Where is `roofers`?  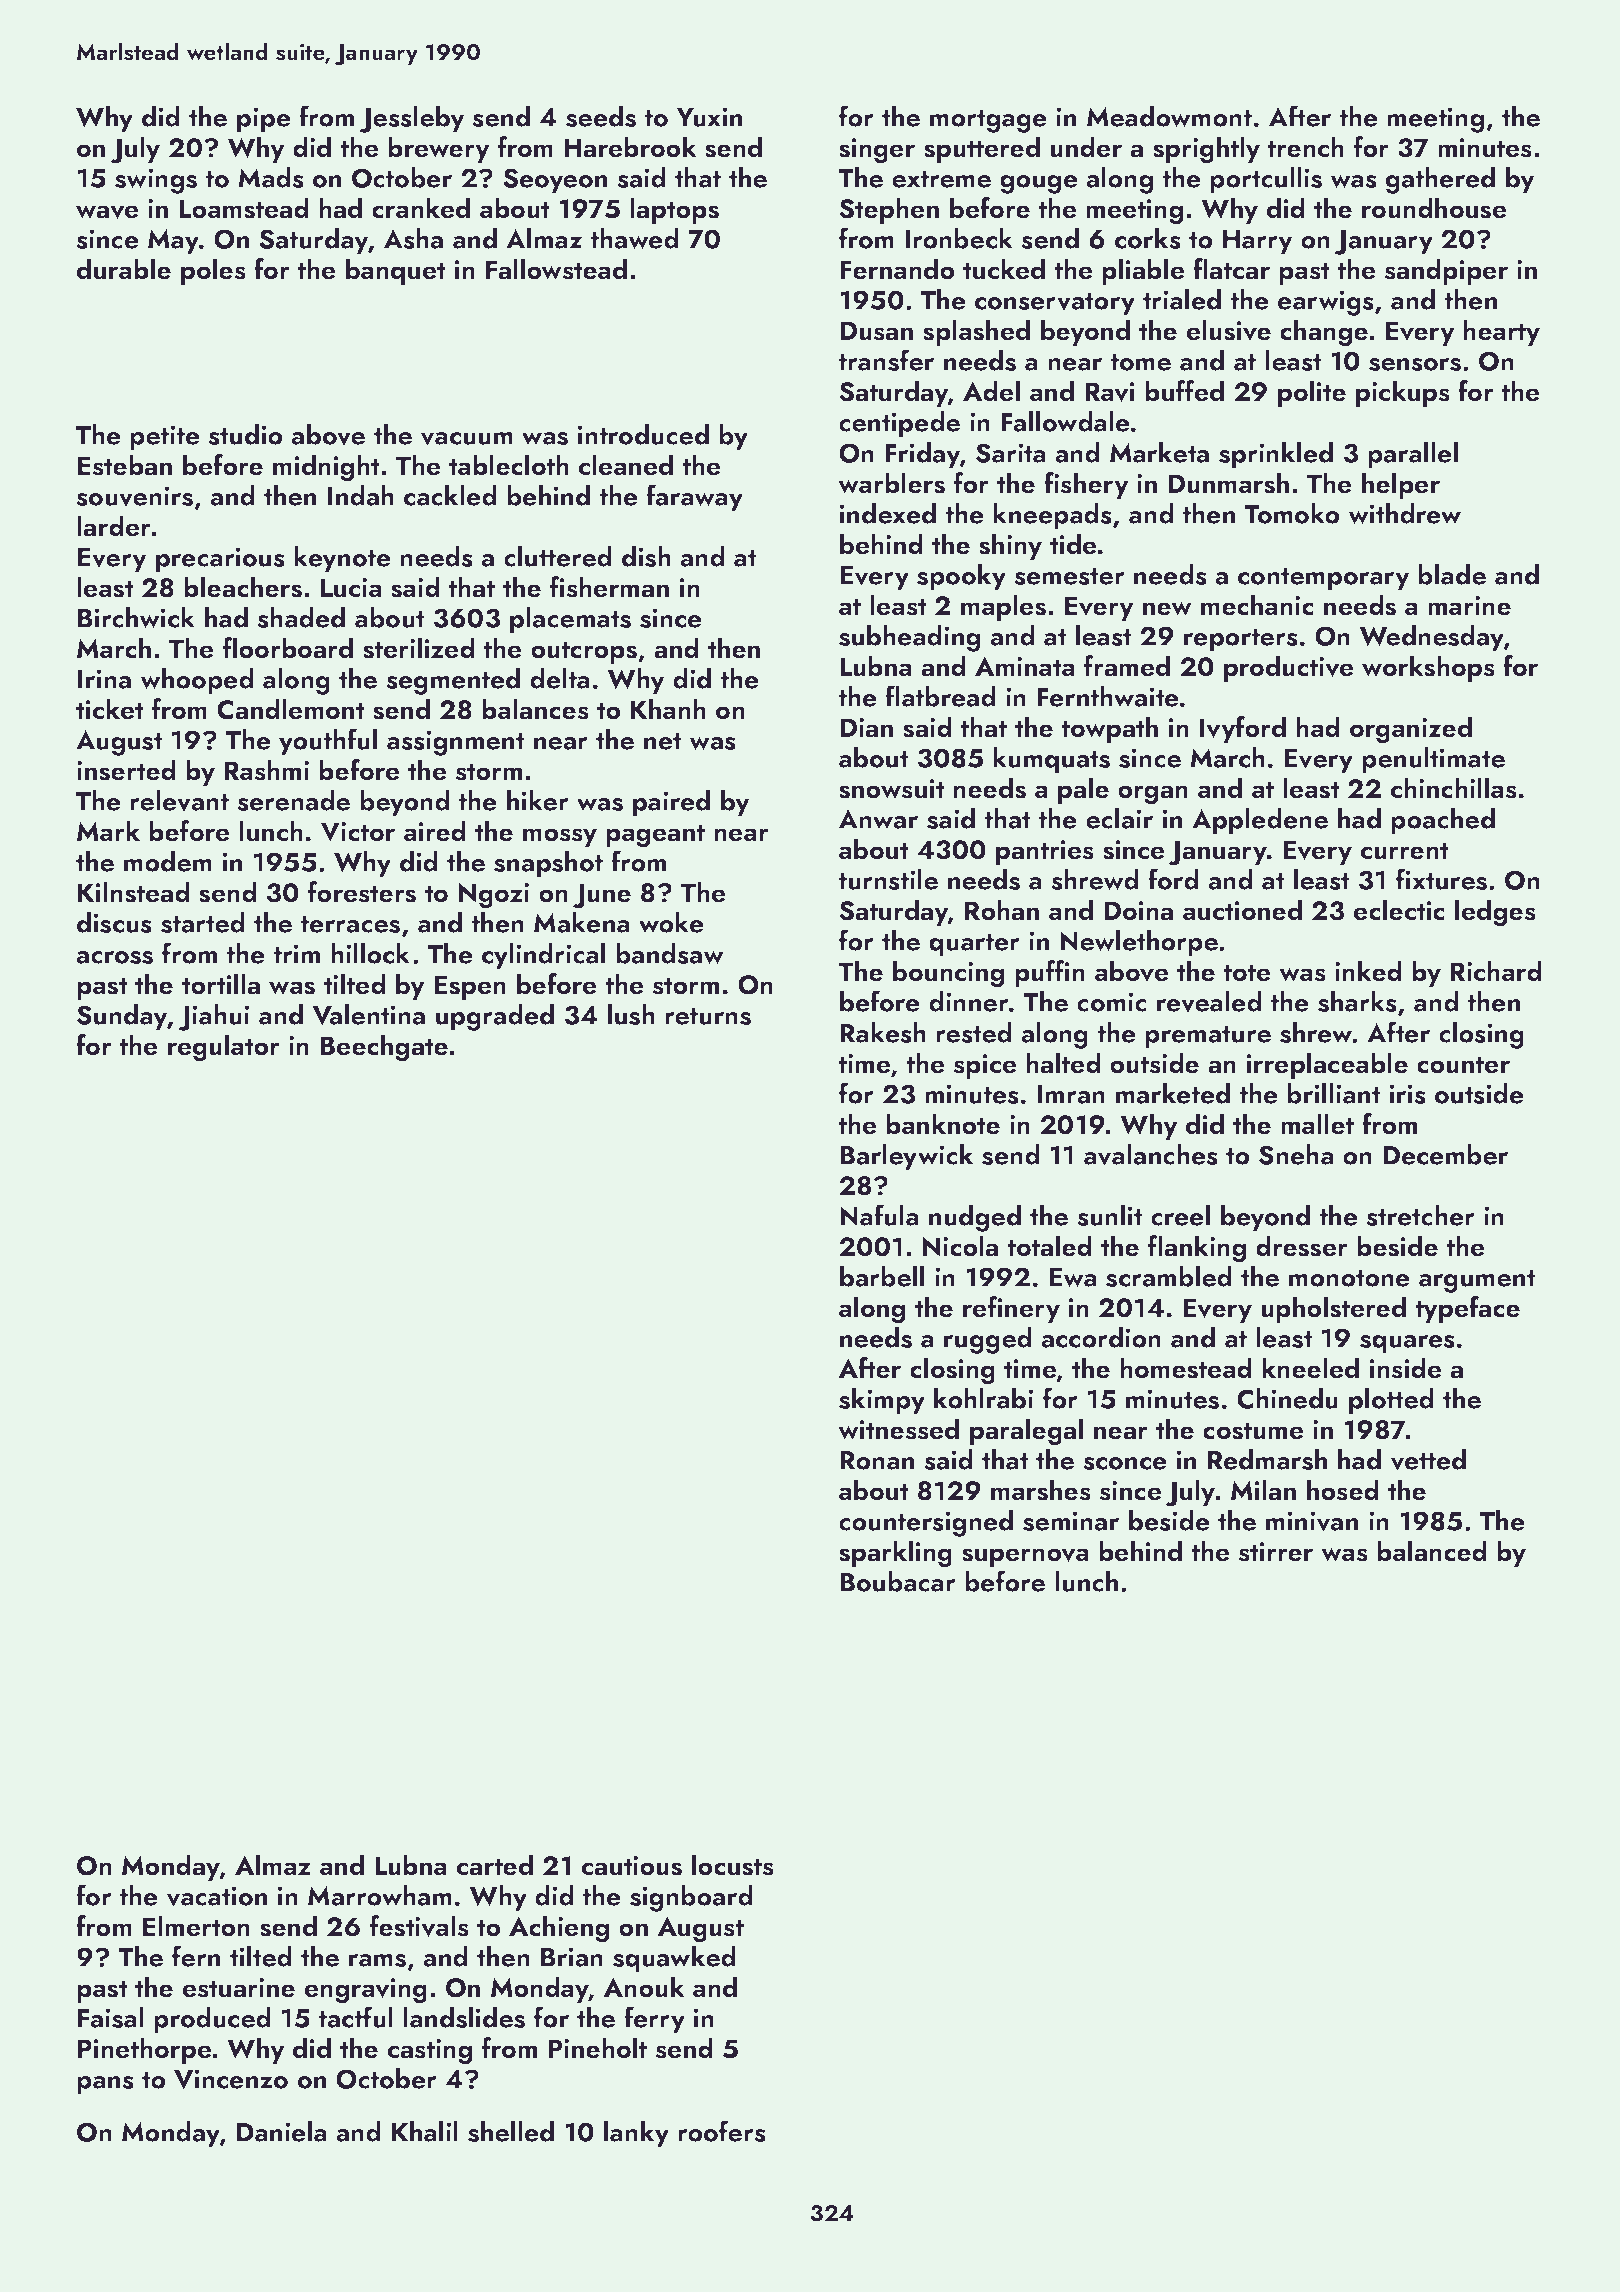 roofers is located at coordinates (722, 2131).
